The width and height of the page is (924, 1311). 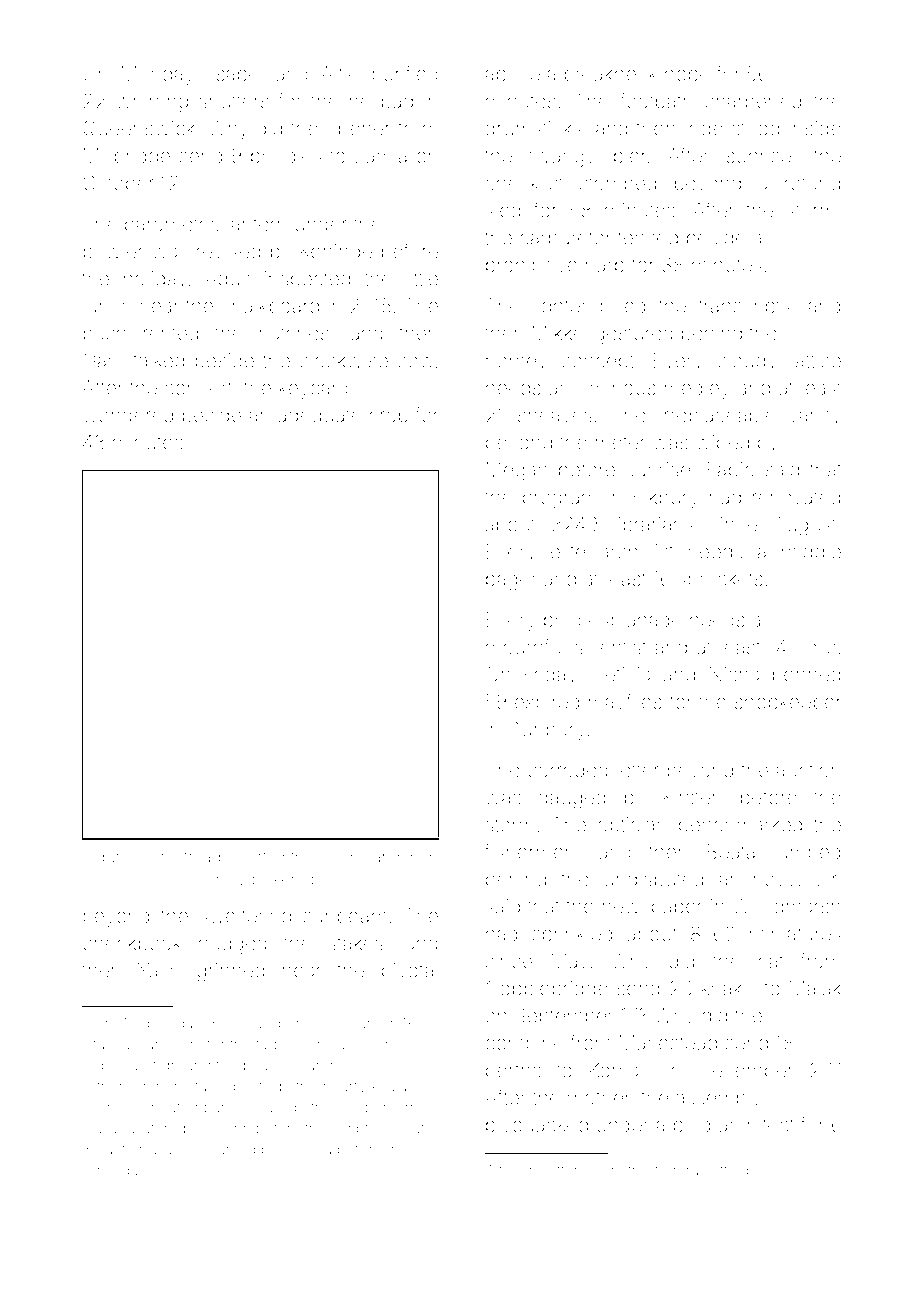 What do you see at coordinates (704, 130) in the page?
I see `Inge` at bounding box center [704, 130].
